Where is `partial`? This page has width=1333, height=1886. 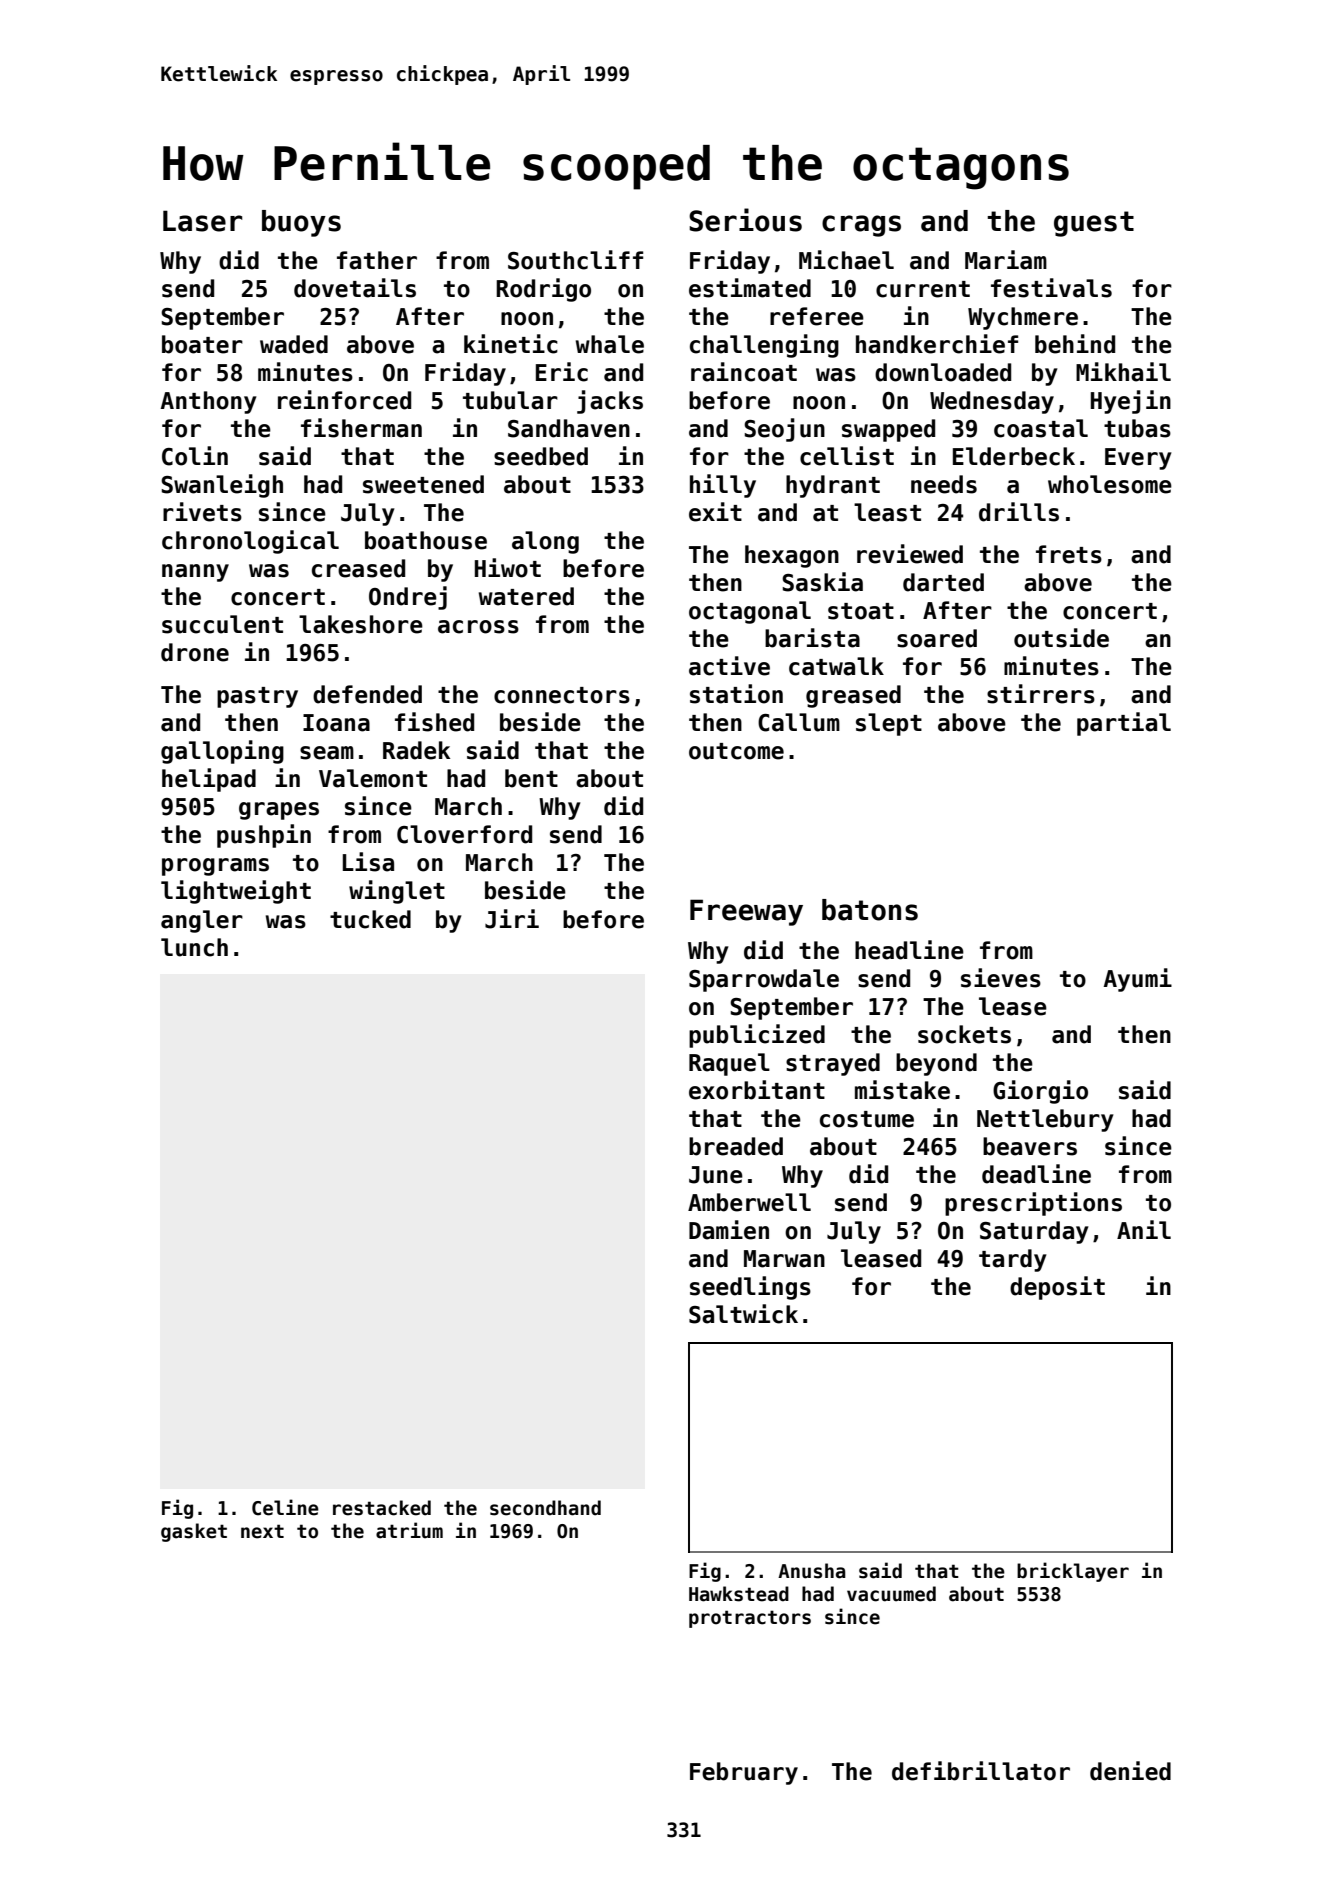
partial is located at coordinates (1124, 724).
